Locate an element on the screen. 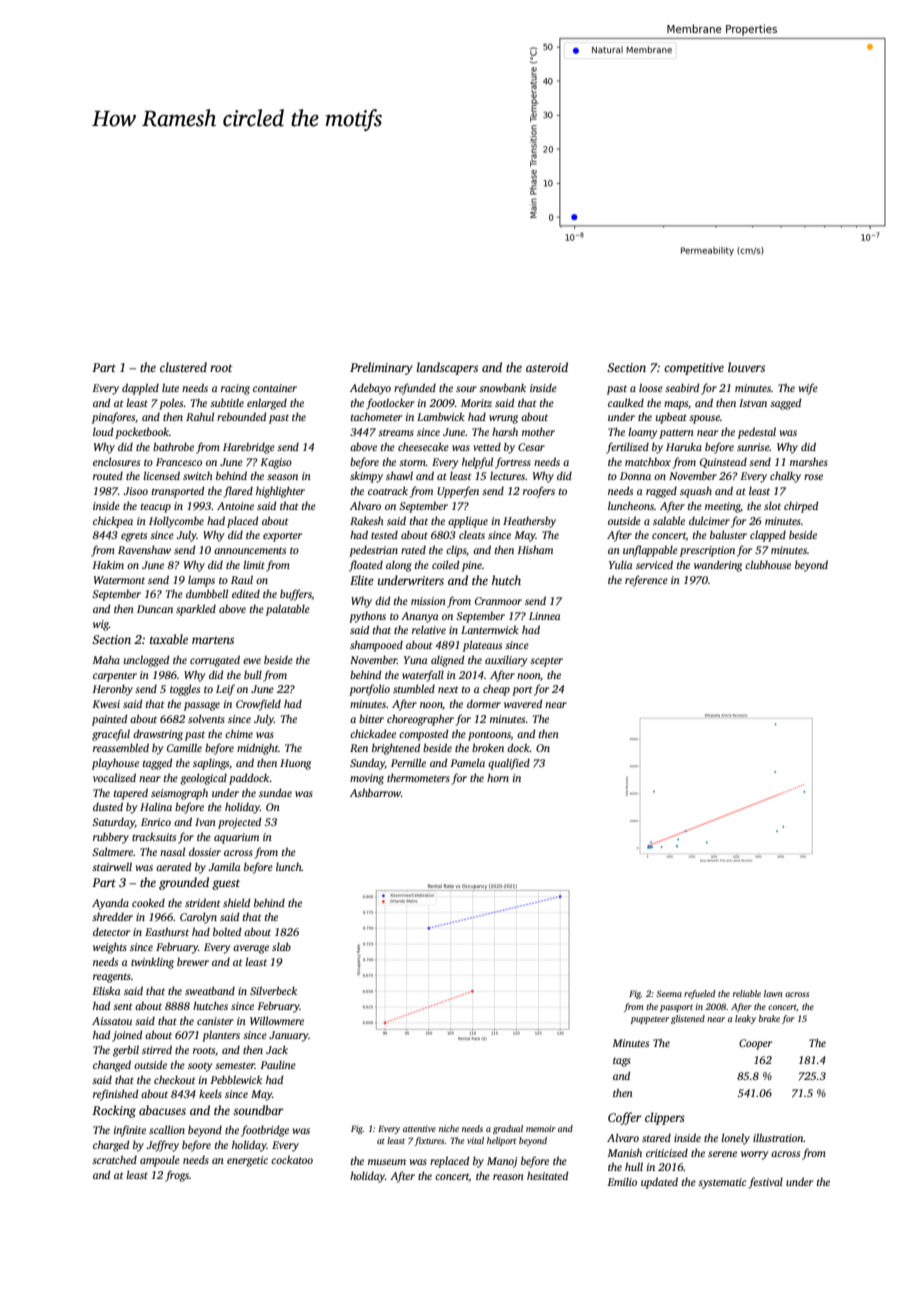  chickadee is located at coordinates (373, 733).
